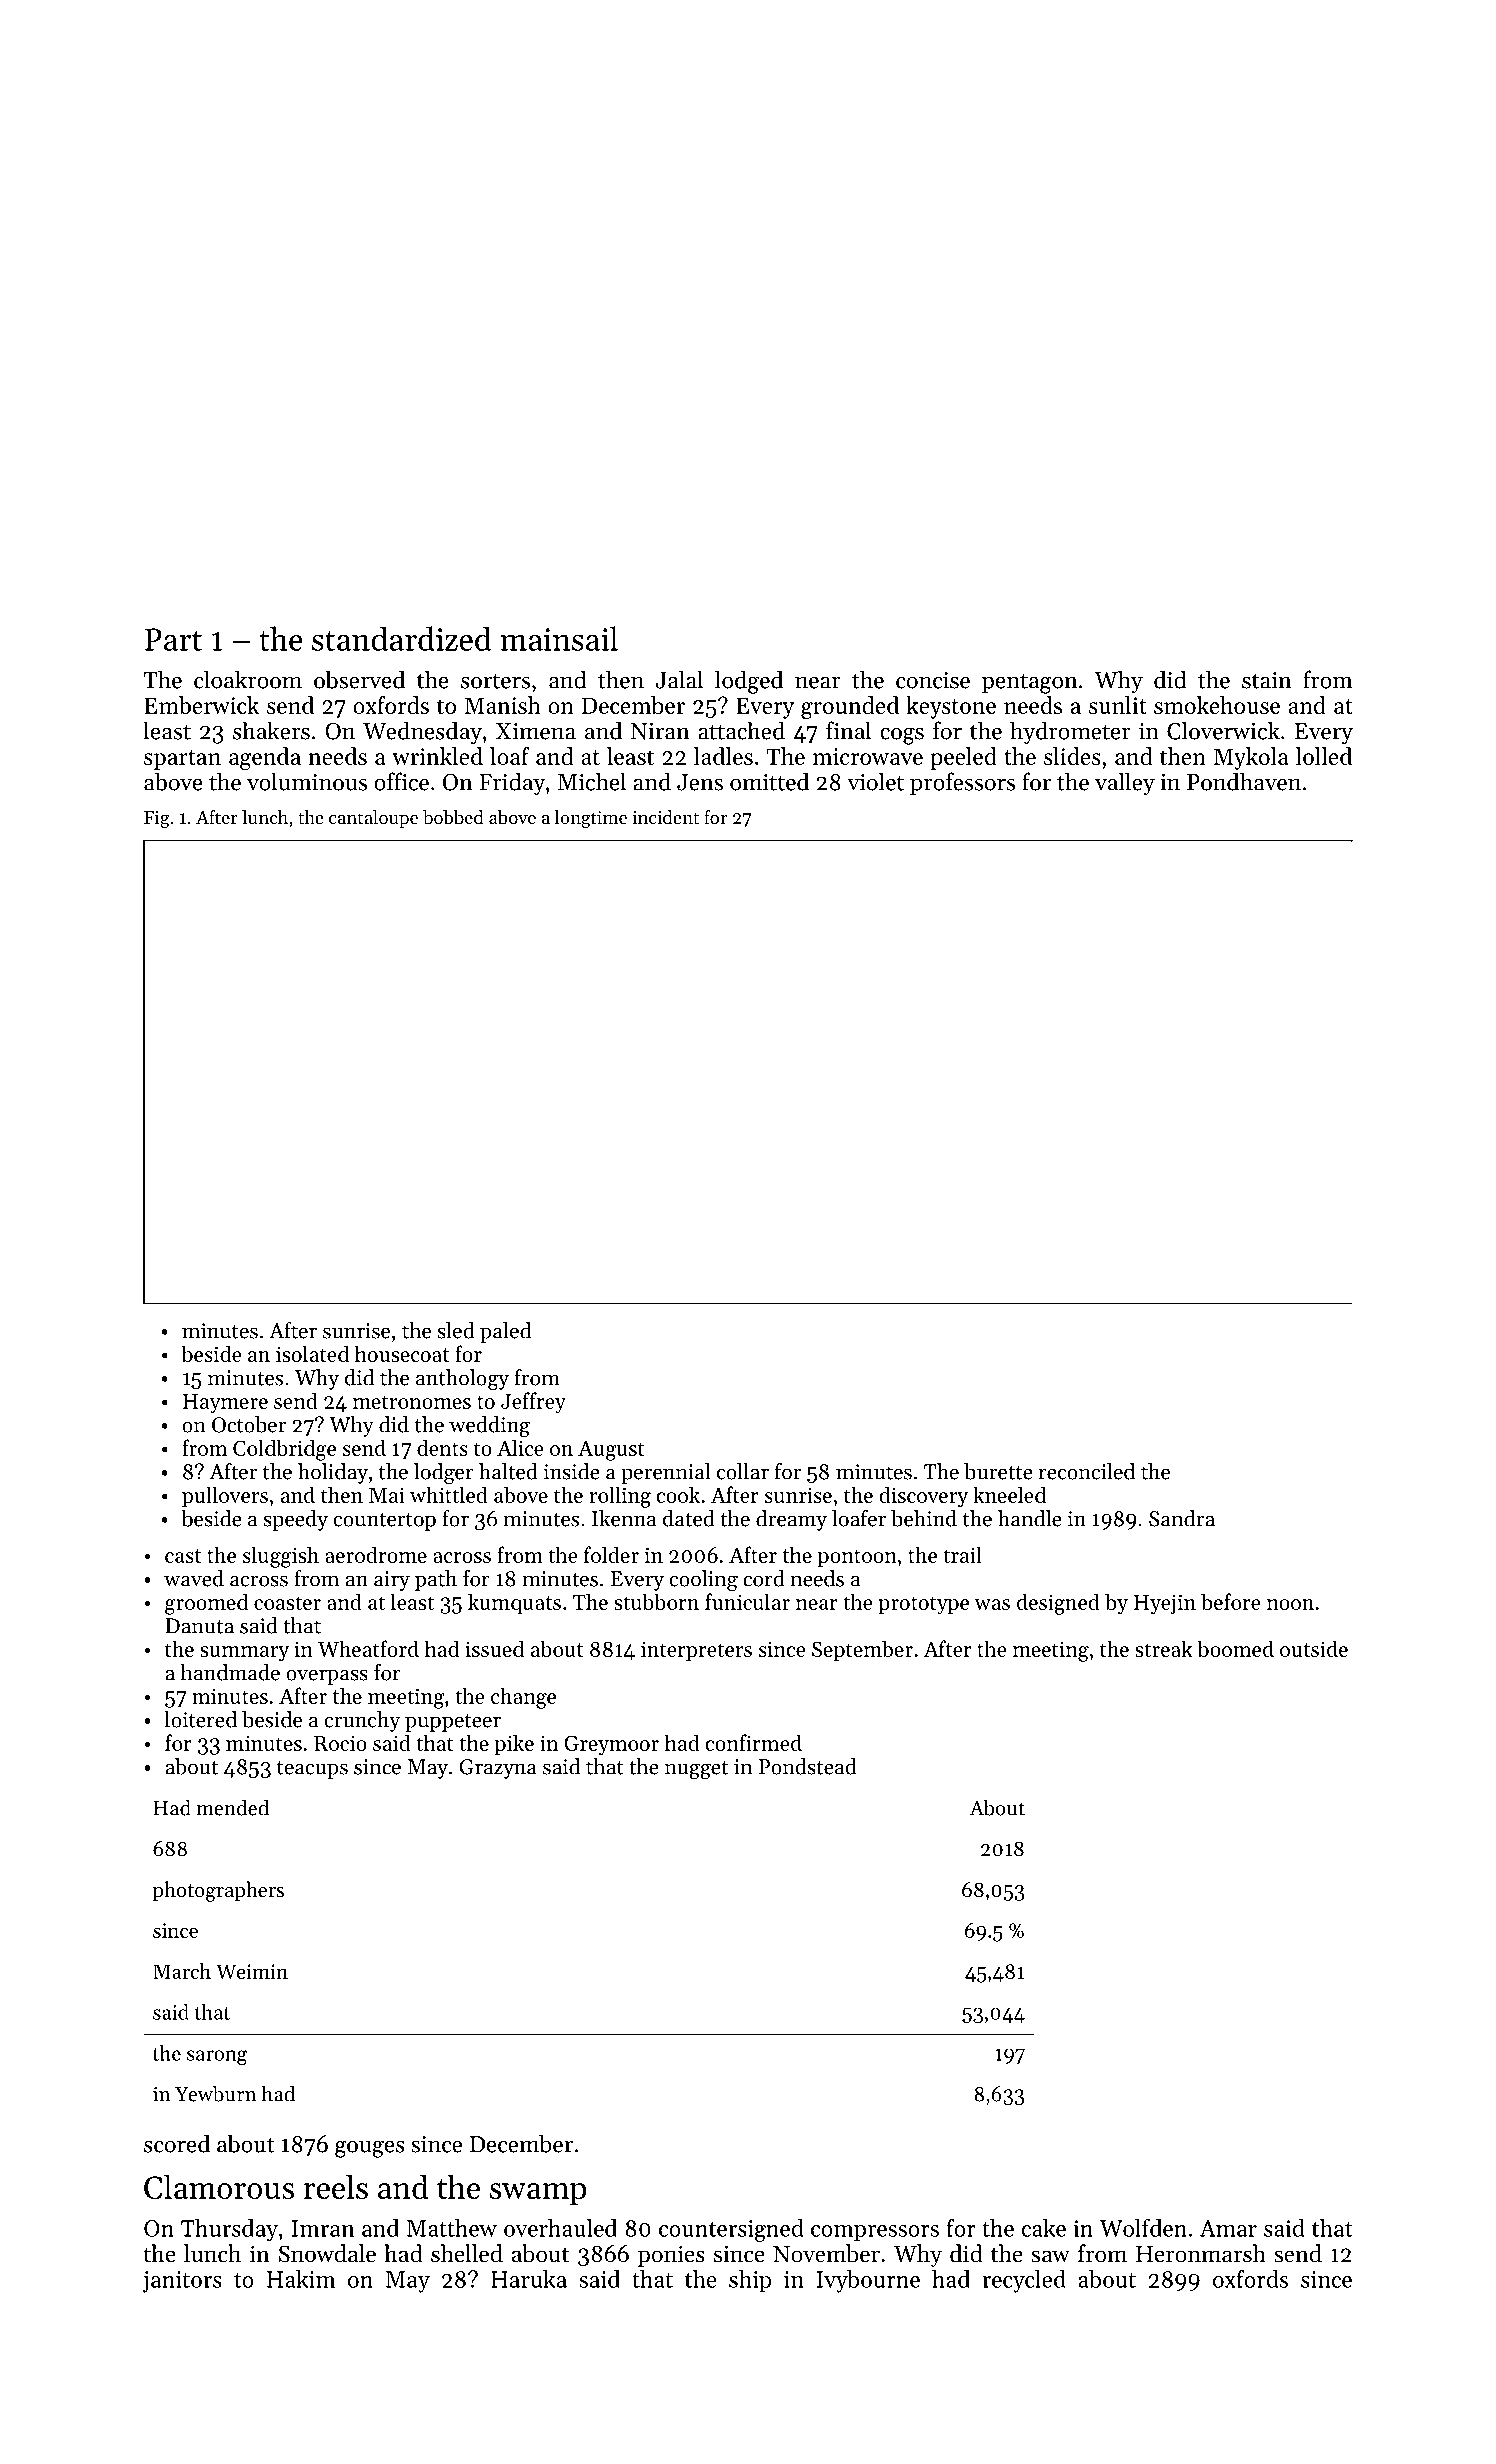  Describe the element at coordinates (1182, 1518) in the screenshot. I see `Sandra` at that location.
